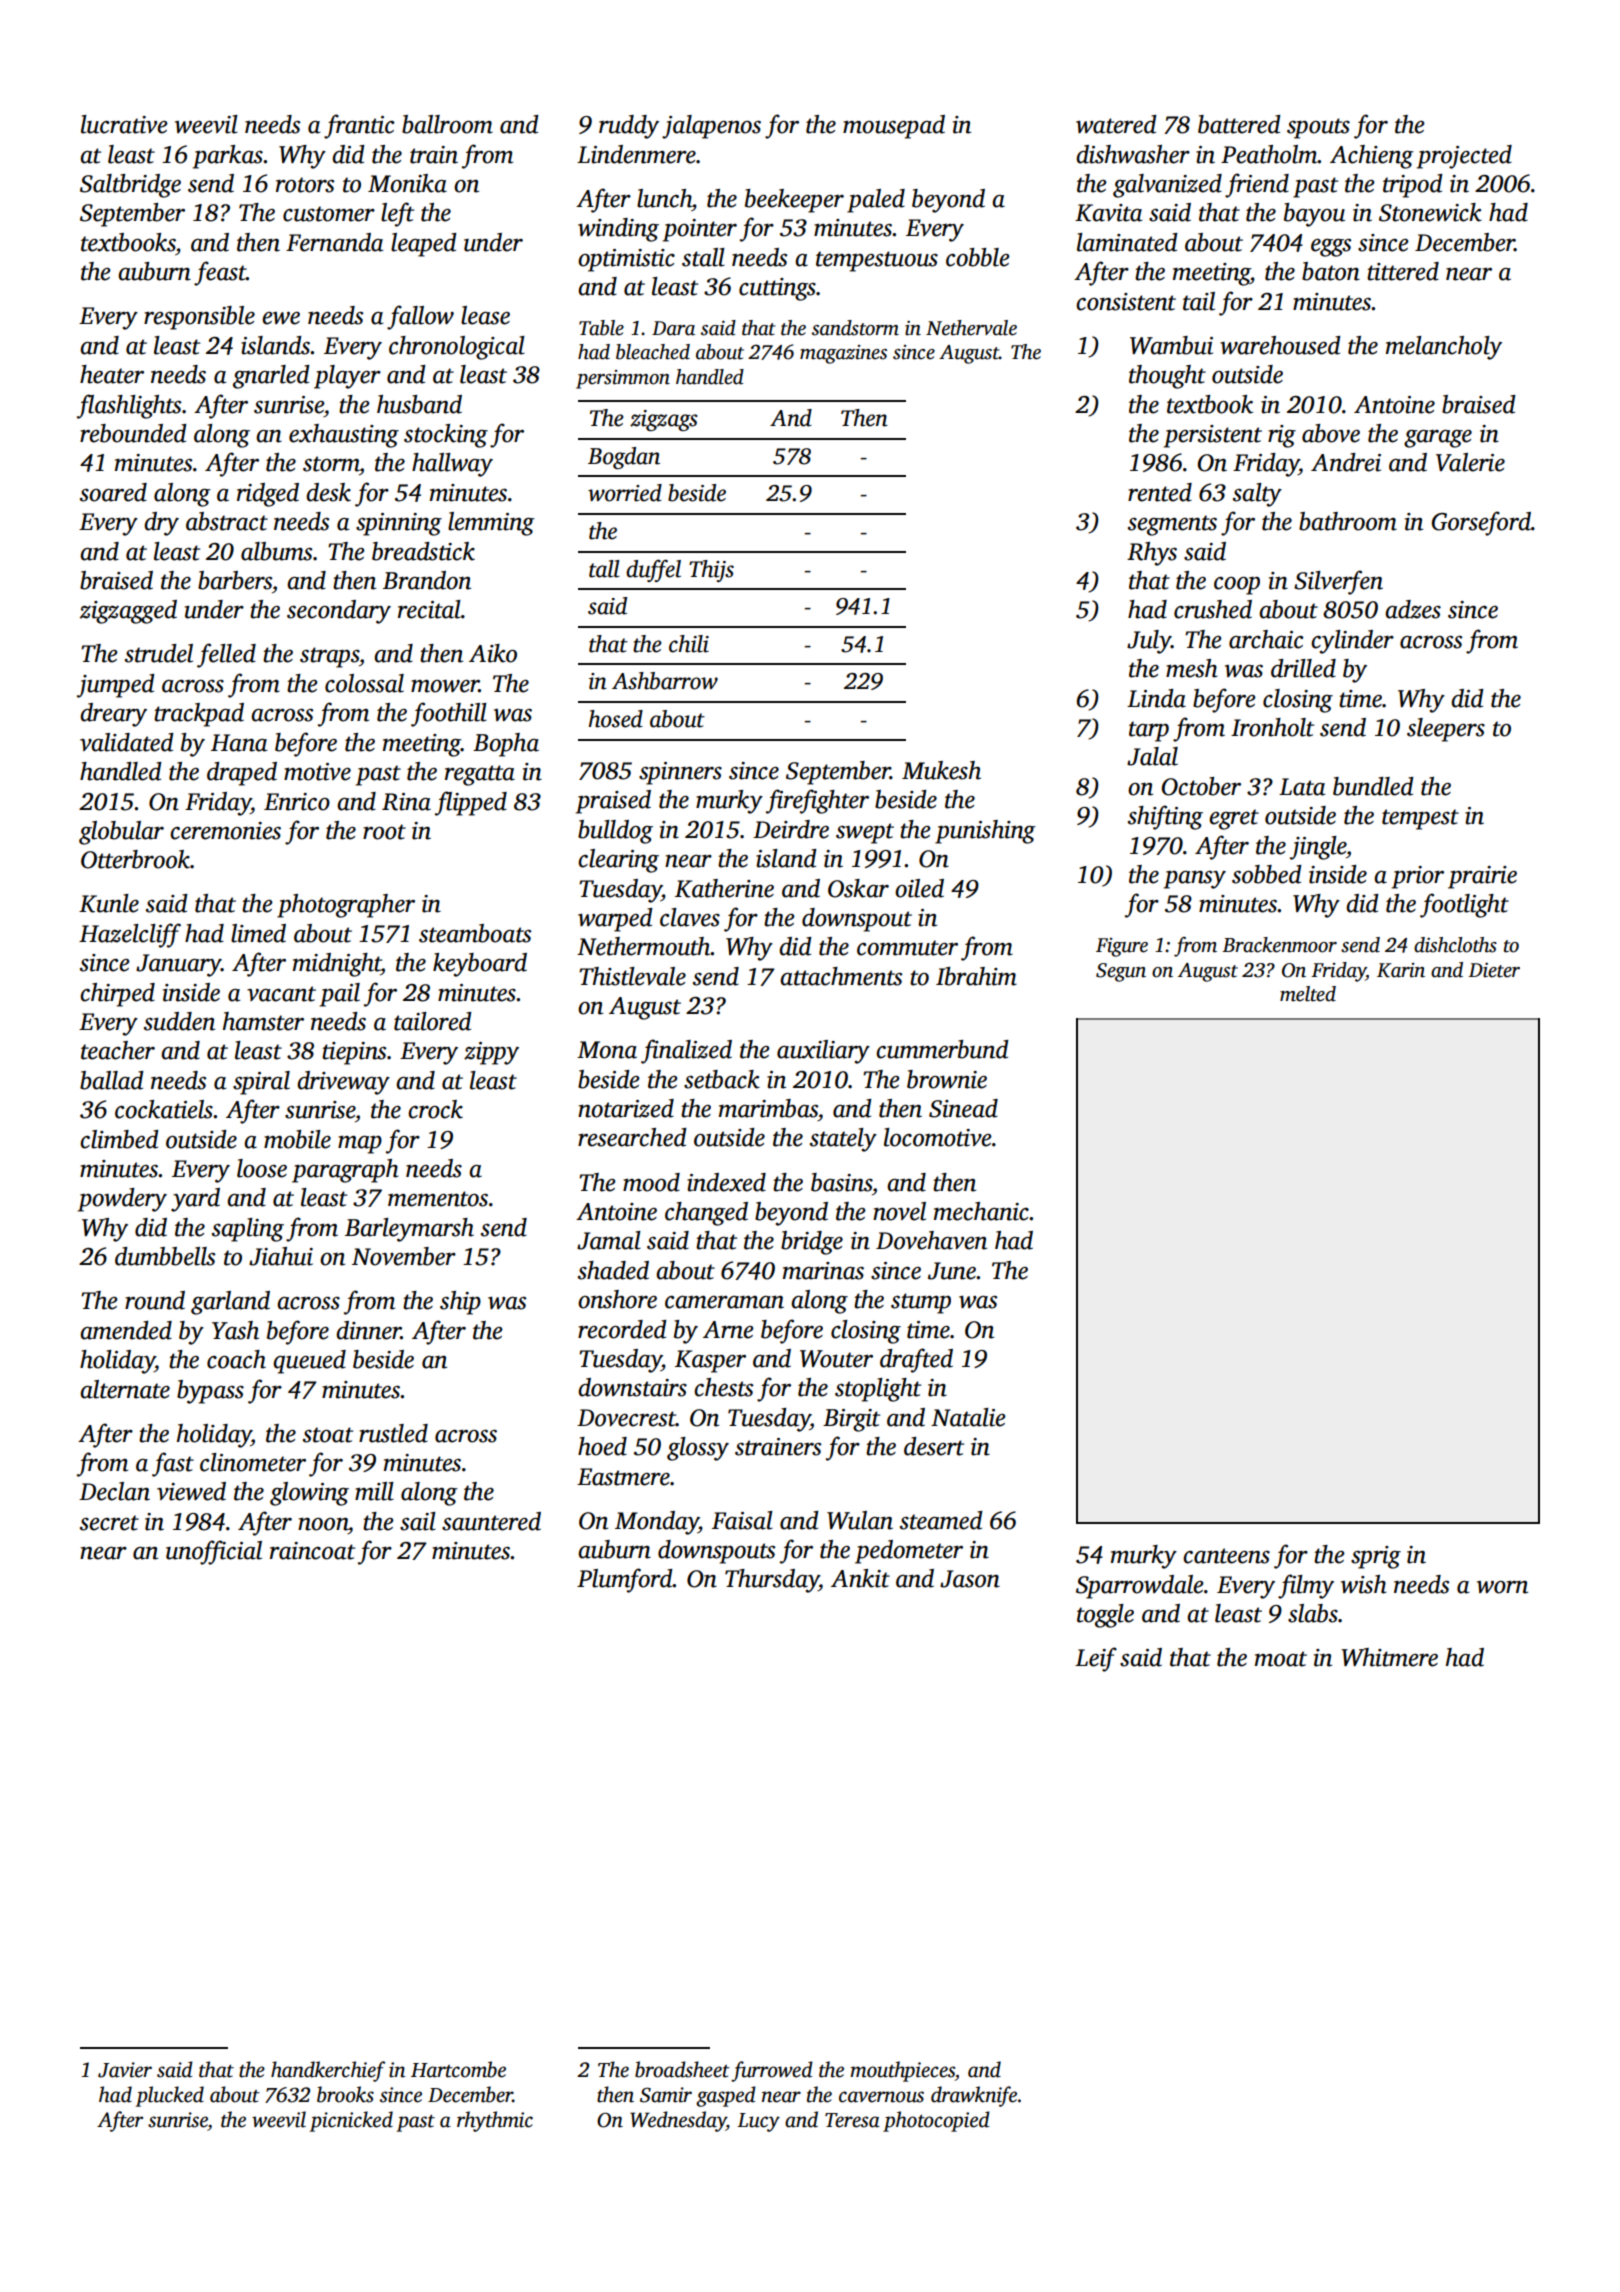 The width and height of the screenshot is (1620, 2292). Describe the element at coordinates (1239, 124) in the screenshot. I see `battered` at that location.
